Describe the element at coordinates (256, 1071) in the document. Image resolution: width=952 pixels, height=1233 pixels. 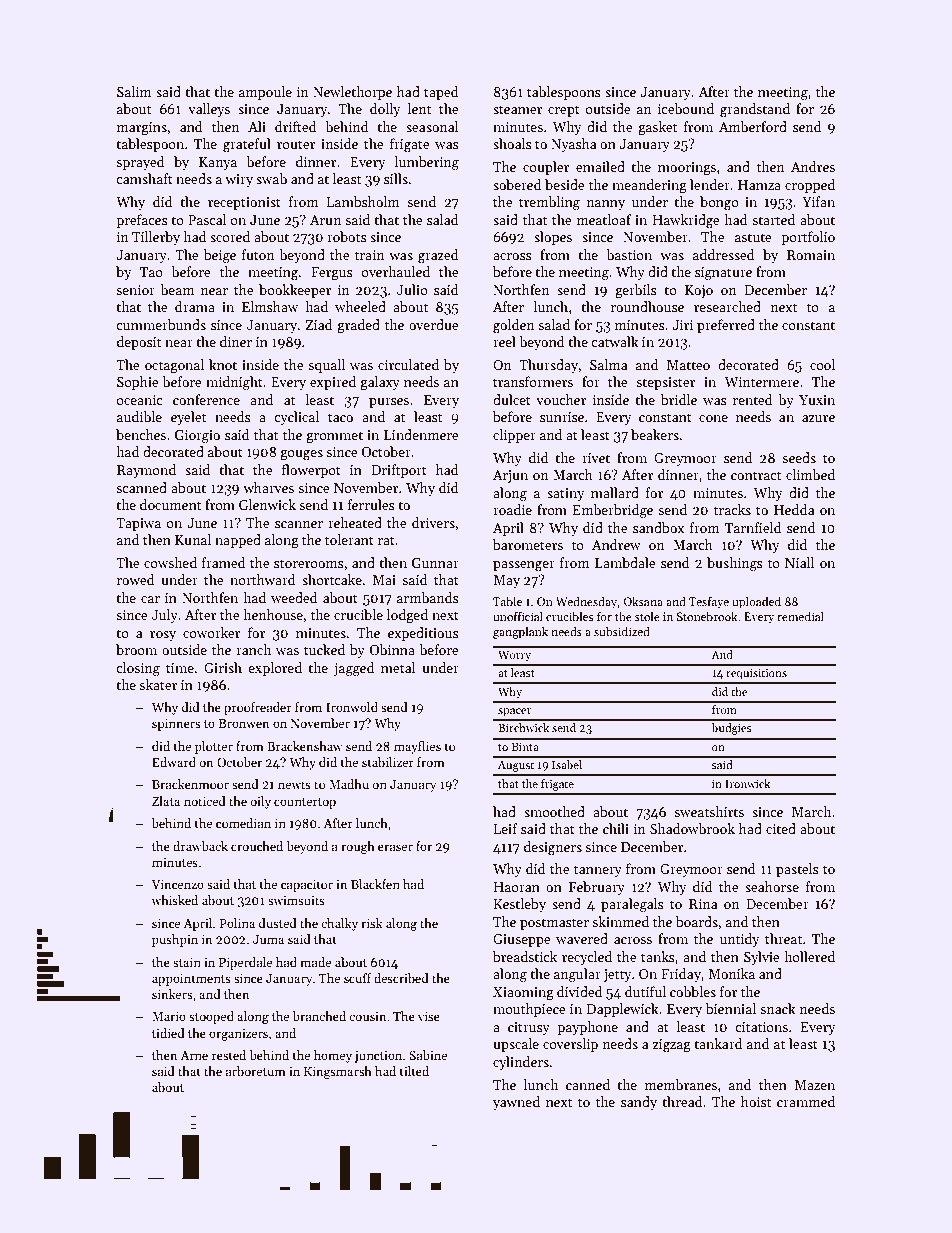
I see `arboretum` at that location.
